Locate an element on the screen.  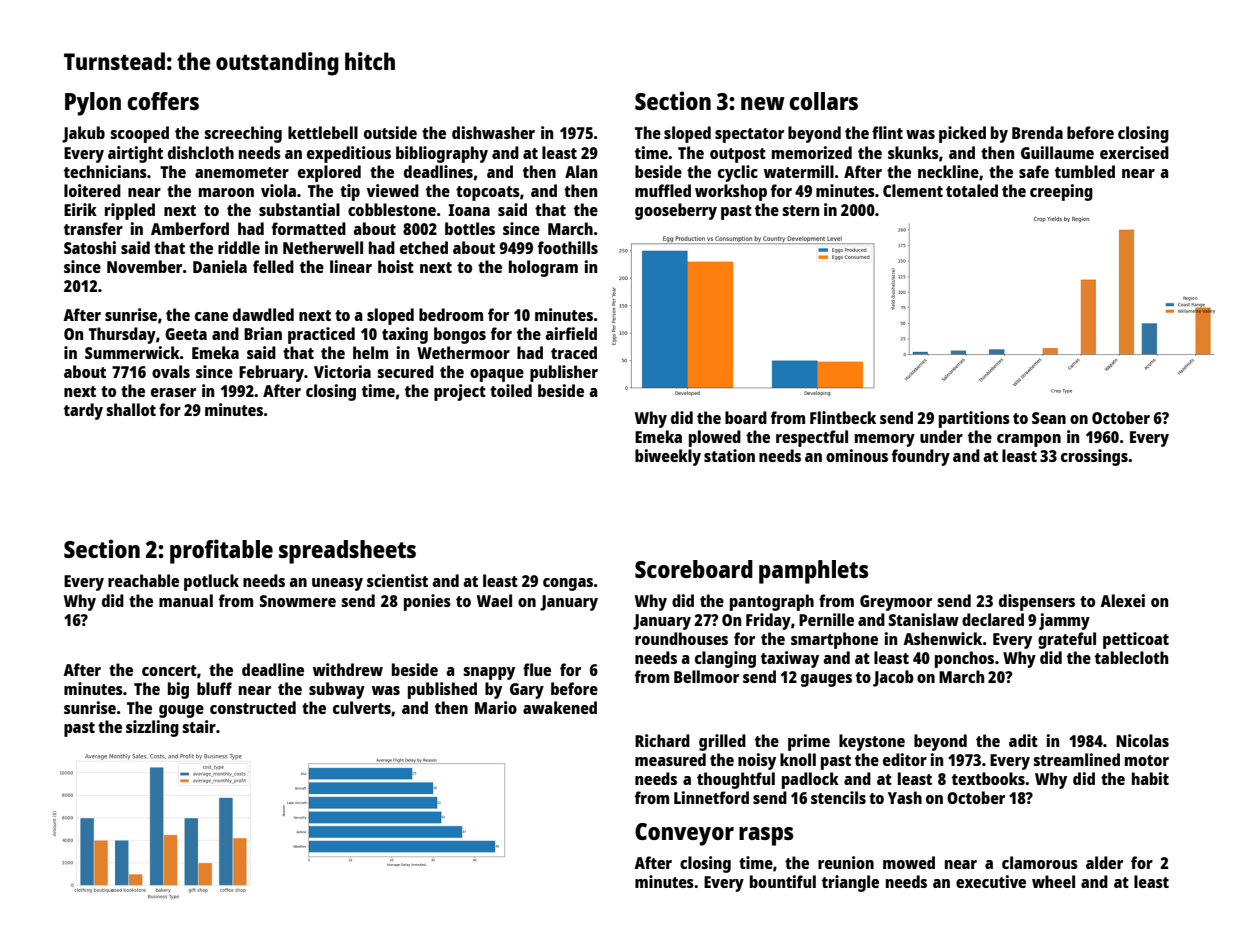
pamphlets is located at coordinates (813, 572).
